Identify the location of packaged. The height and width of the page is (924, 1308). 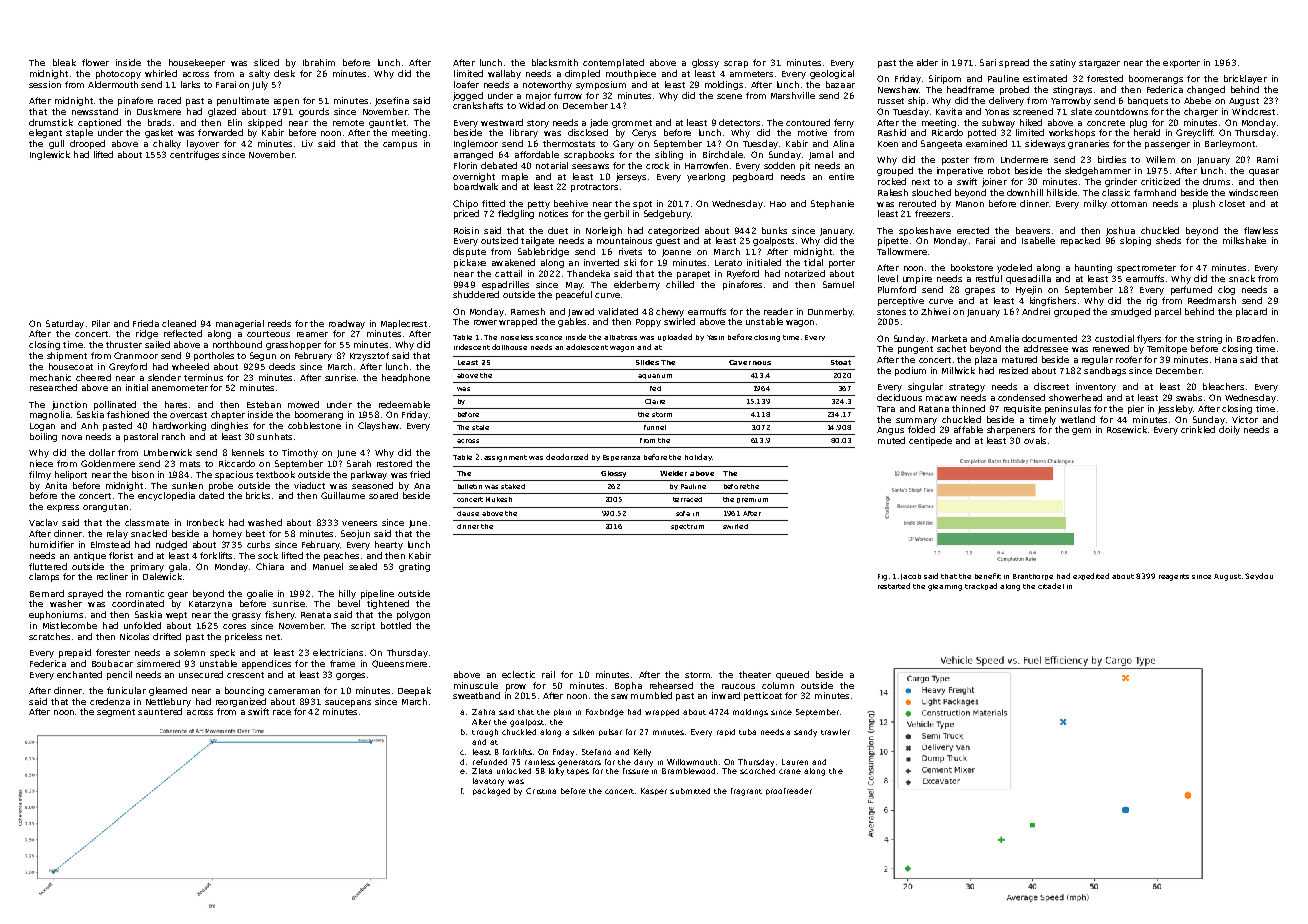
(491, 792).
